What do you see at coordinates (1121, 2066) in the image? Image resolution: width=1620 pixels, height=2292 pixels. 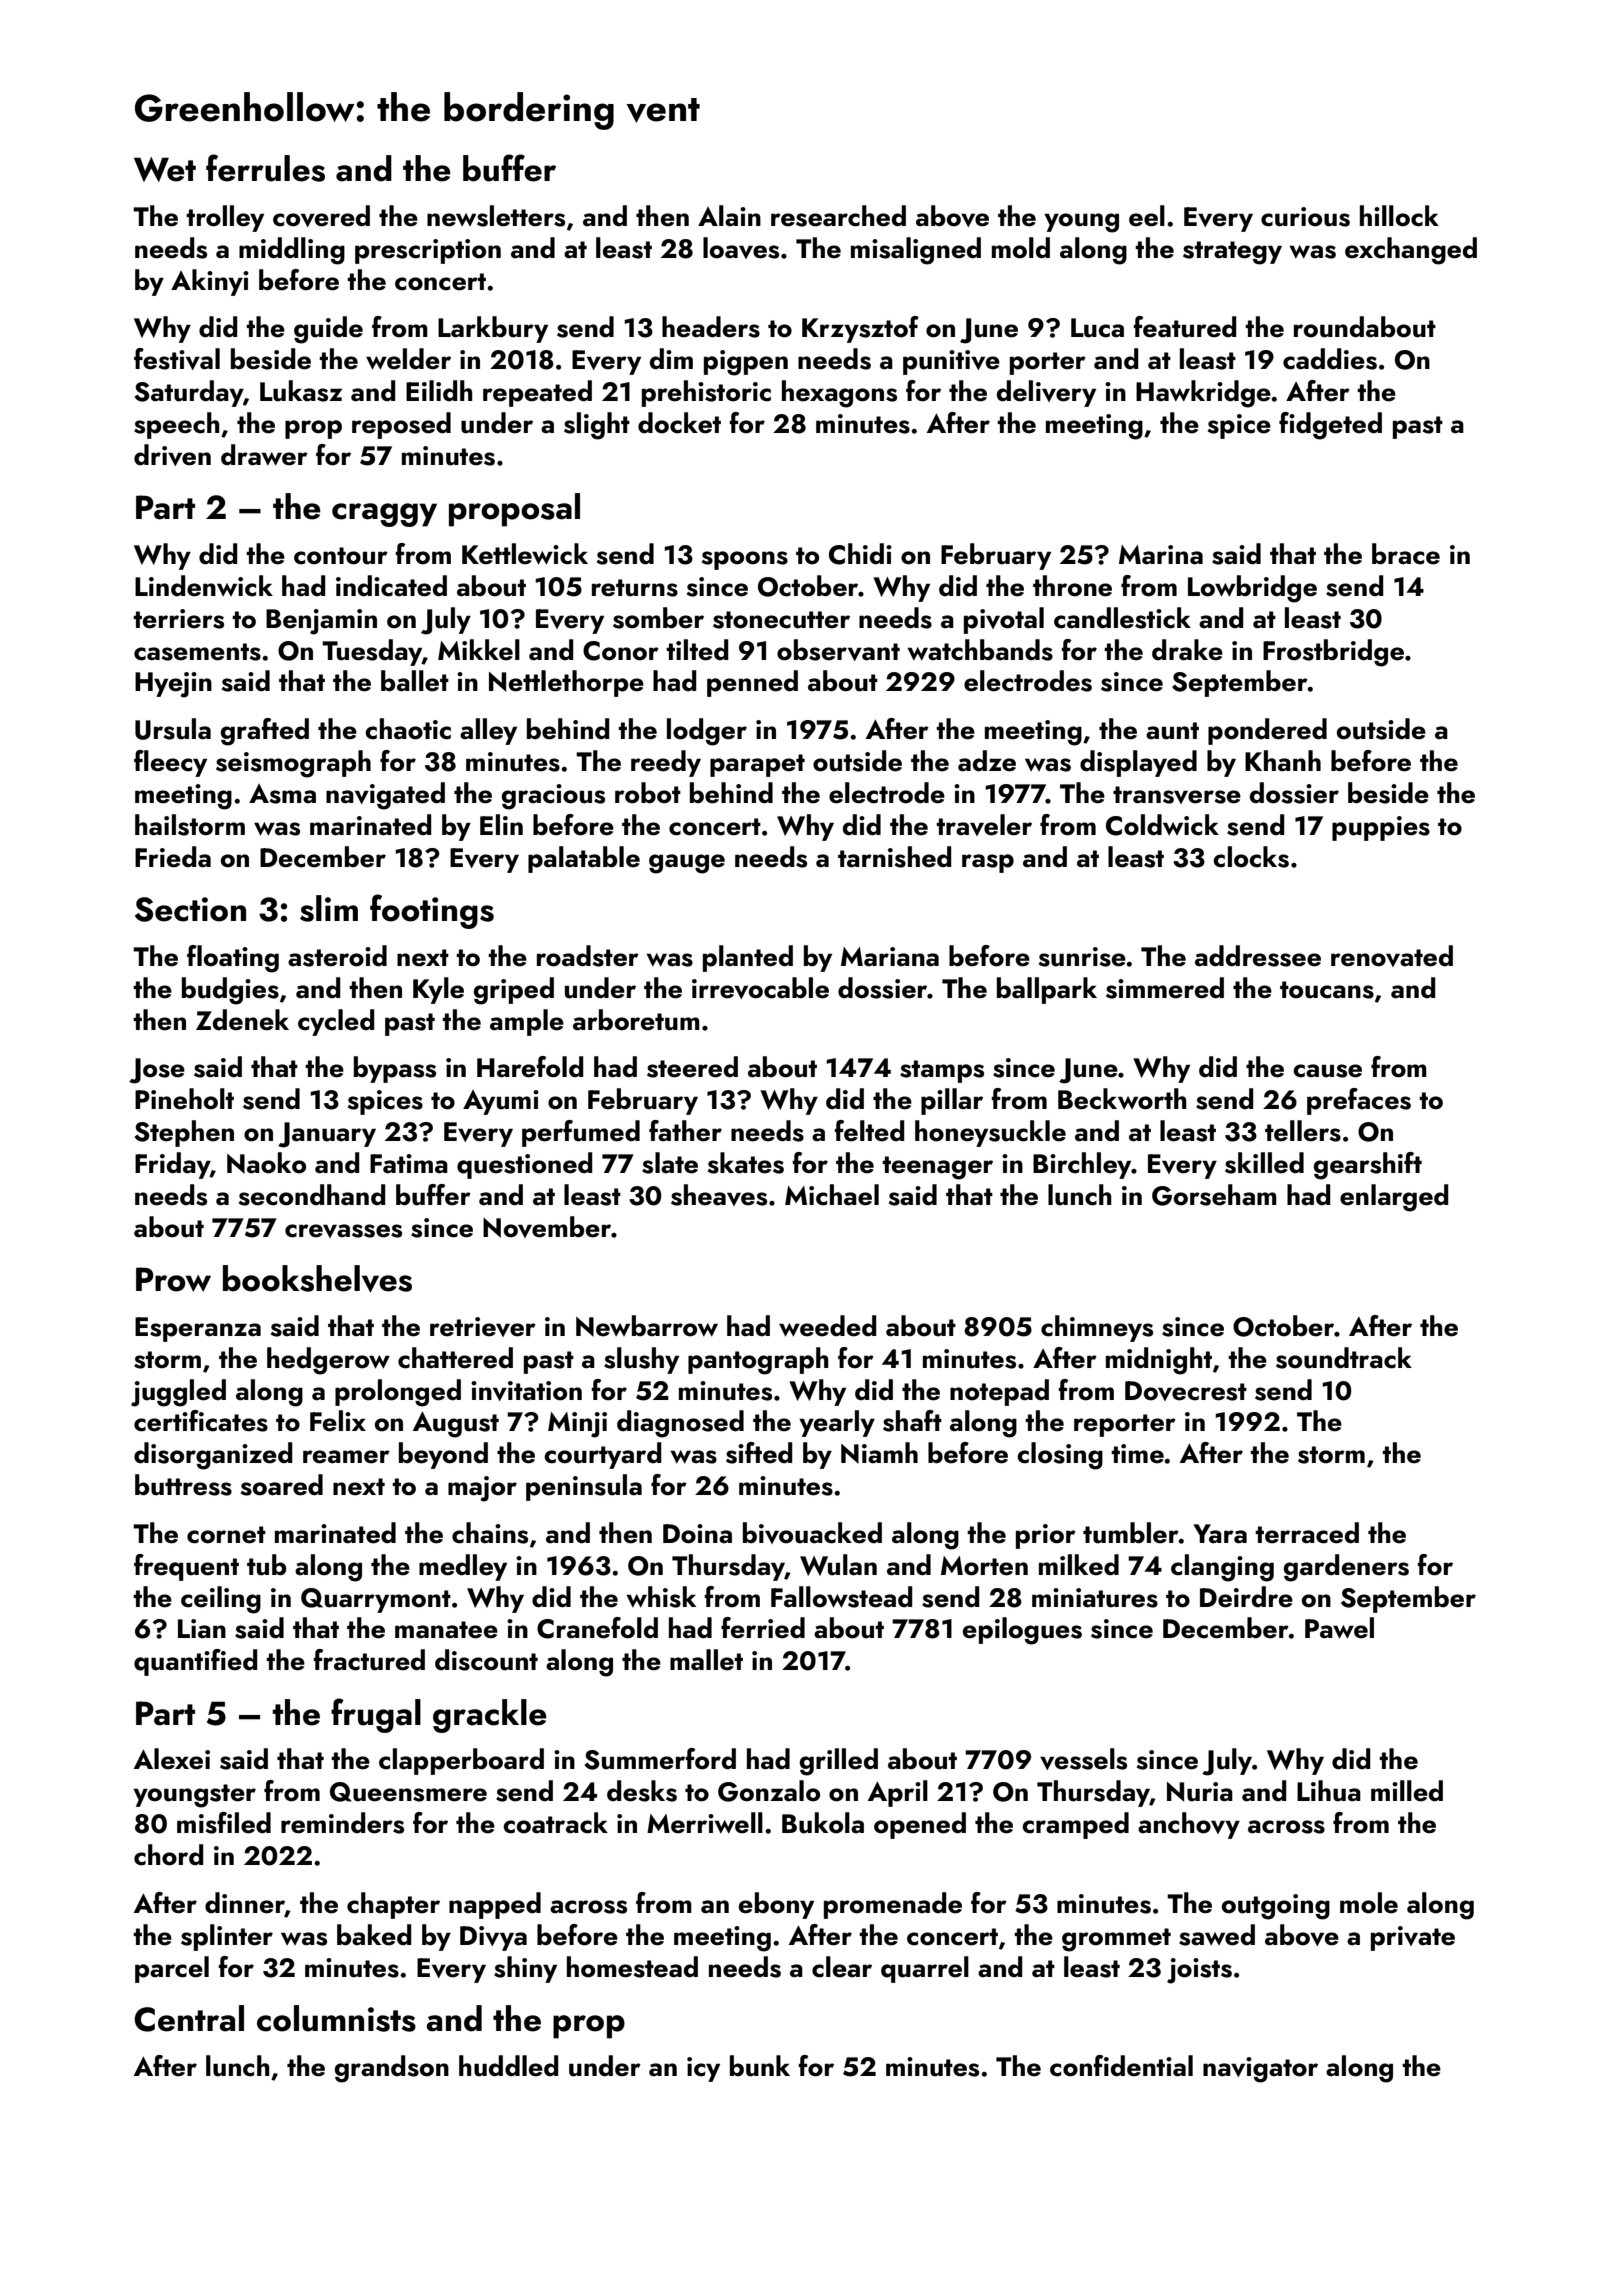 I see `confidential` at bounding box center [1121, 2066].
